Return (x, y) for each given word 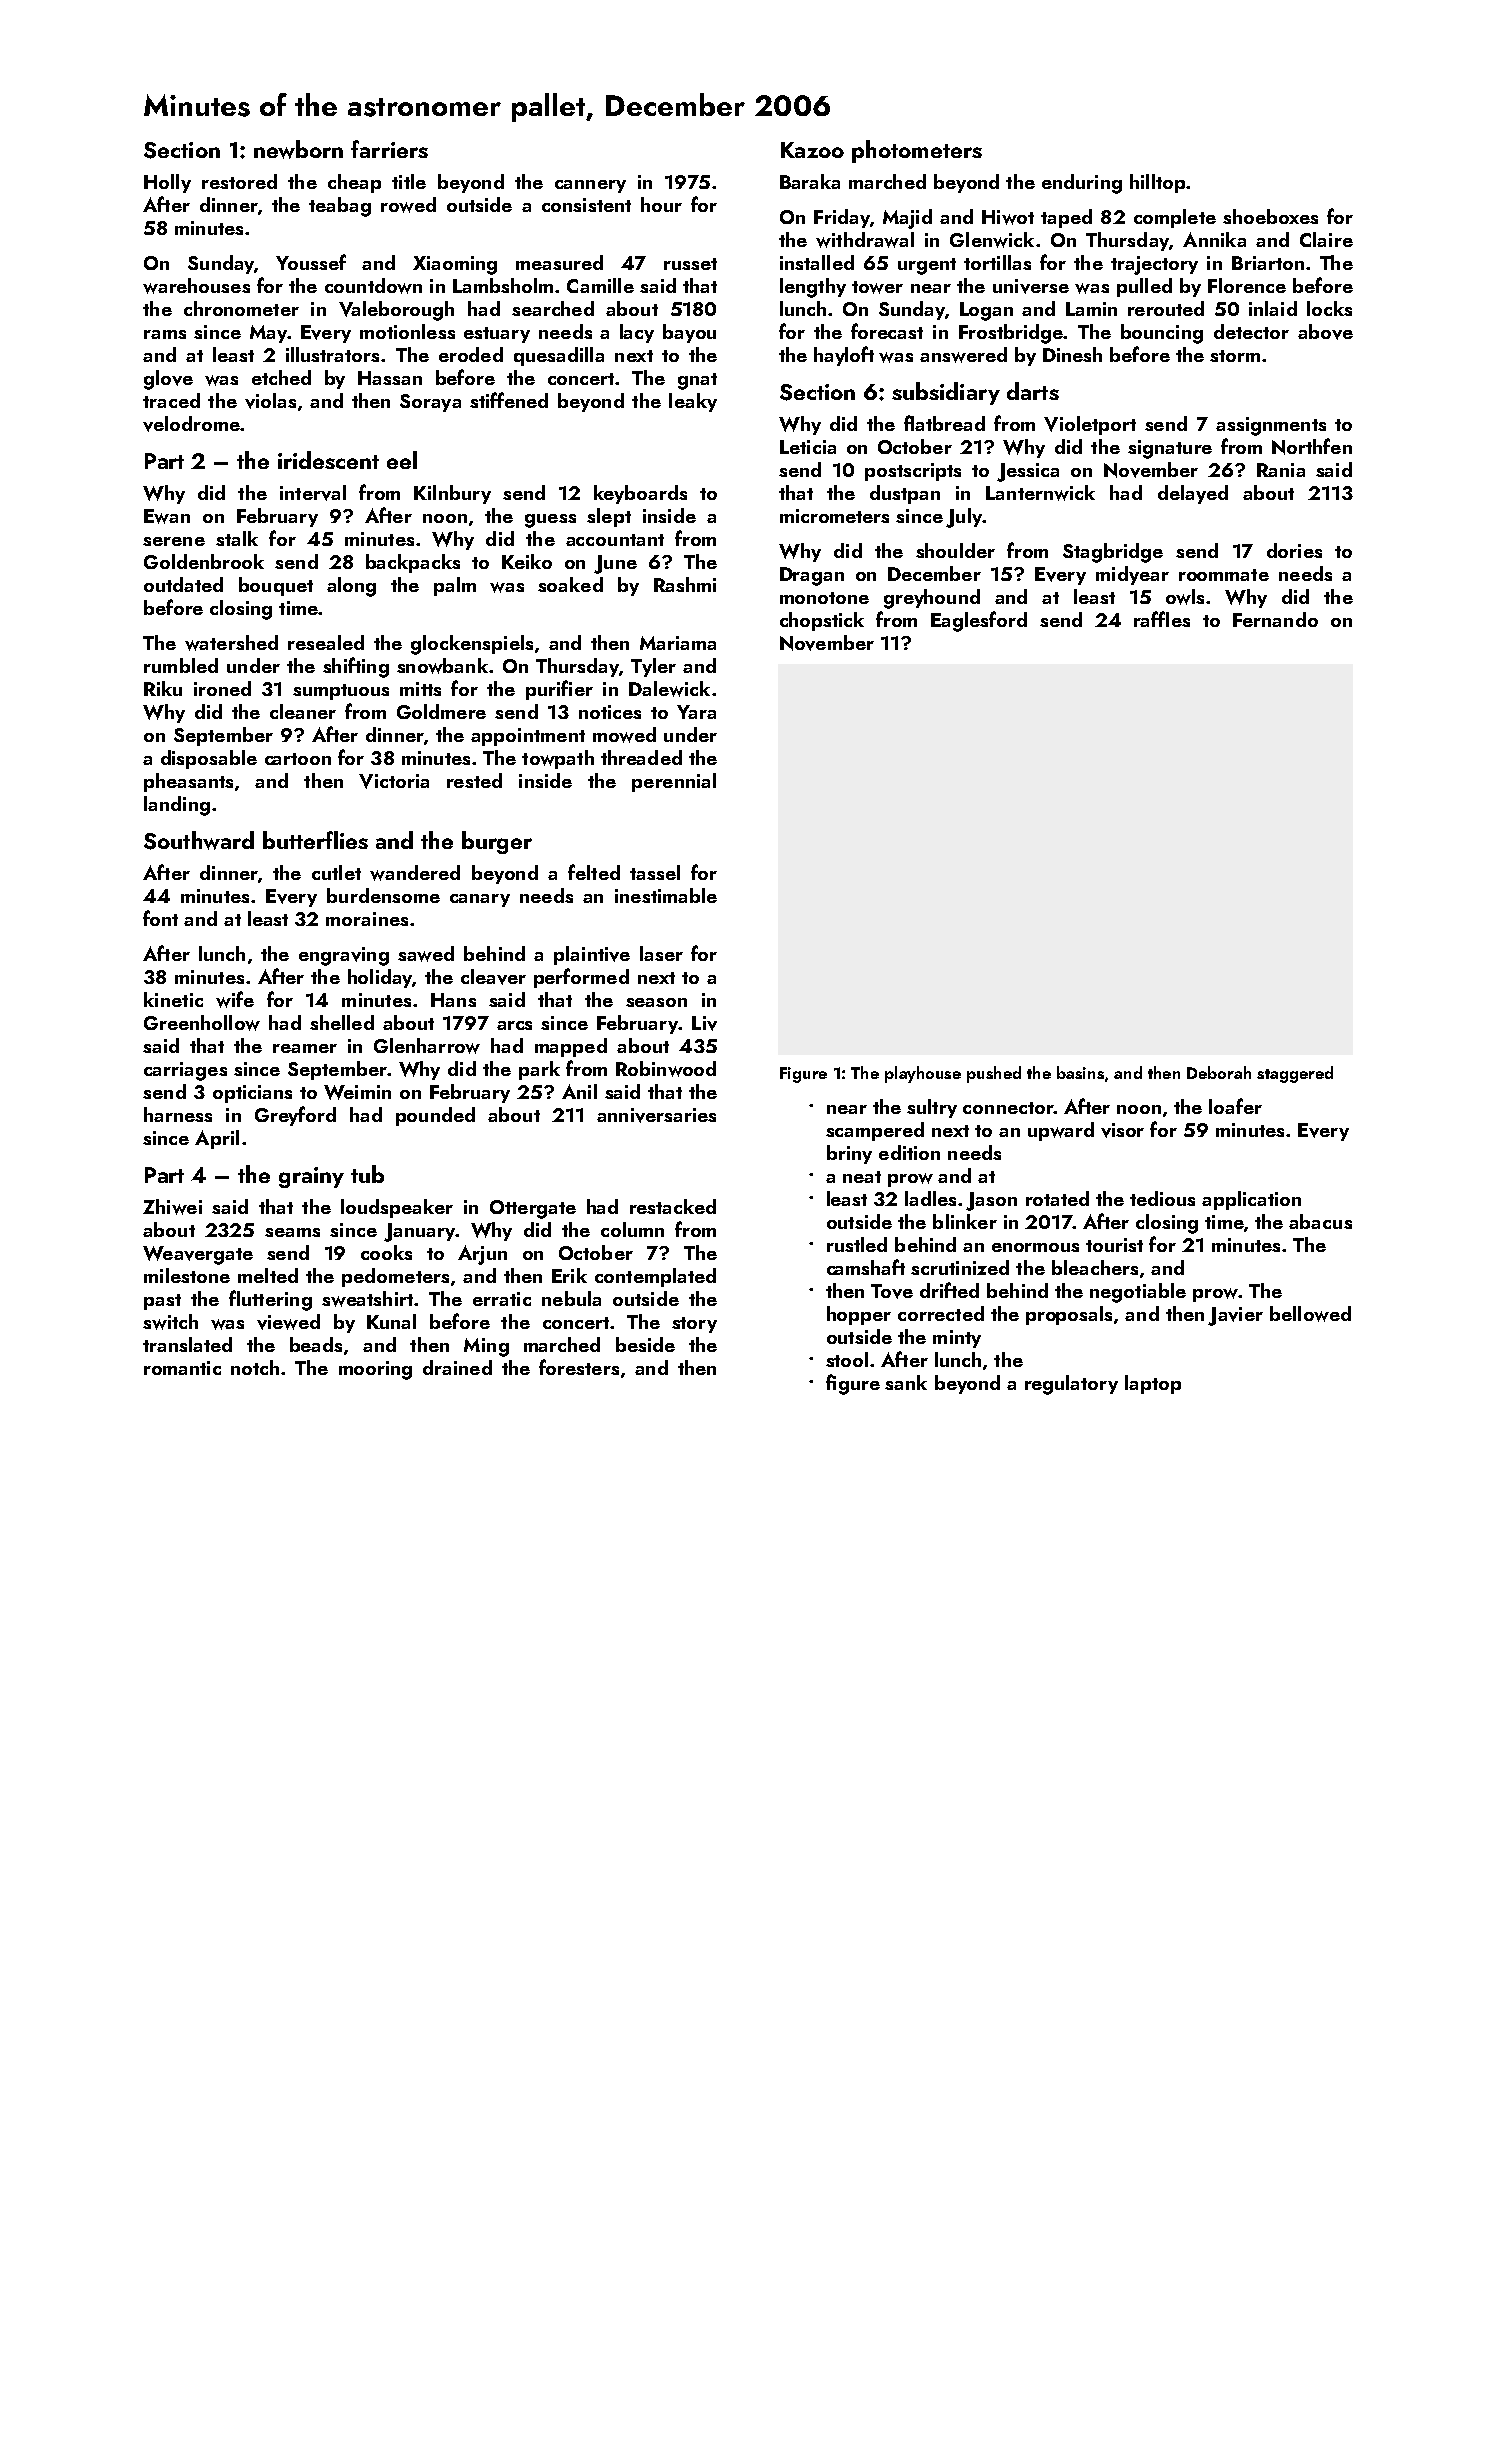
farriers (389, 149)
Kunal (391, 1321)
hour (661, 204)
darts (1033, 391)
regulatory (1071, 1385)
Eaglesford (979, 621)
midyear (1132, 575)
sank (906, 1382)
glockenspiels (472, 645)
